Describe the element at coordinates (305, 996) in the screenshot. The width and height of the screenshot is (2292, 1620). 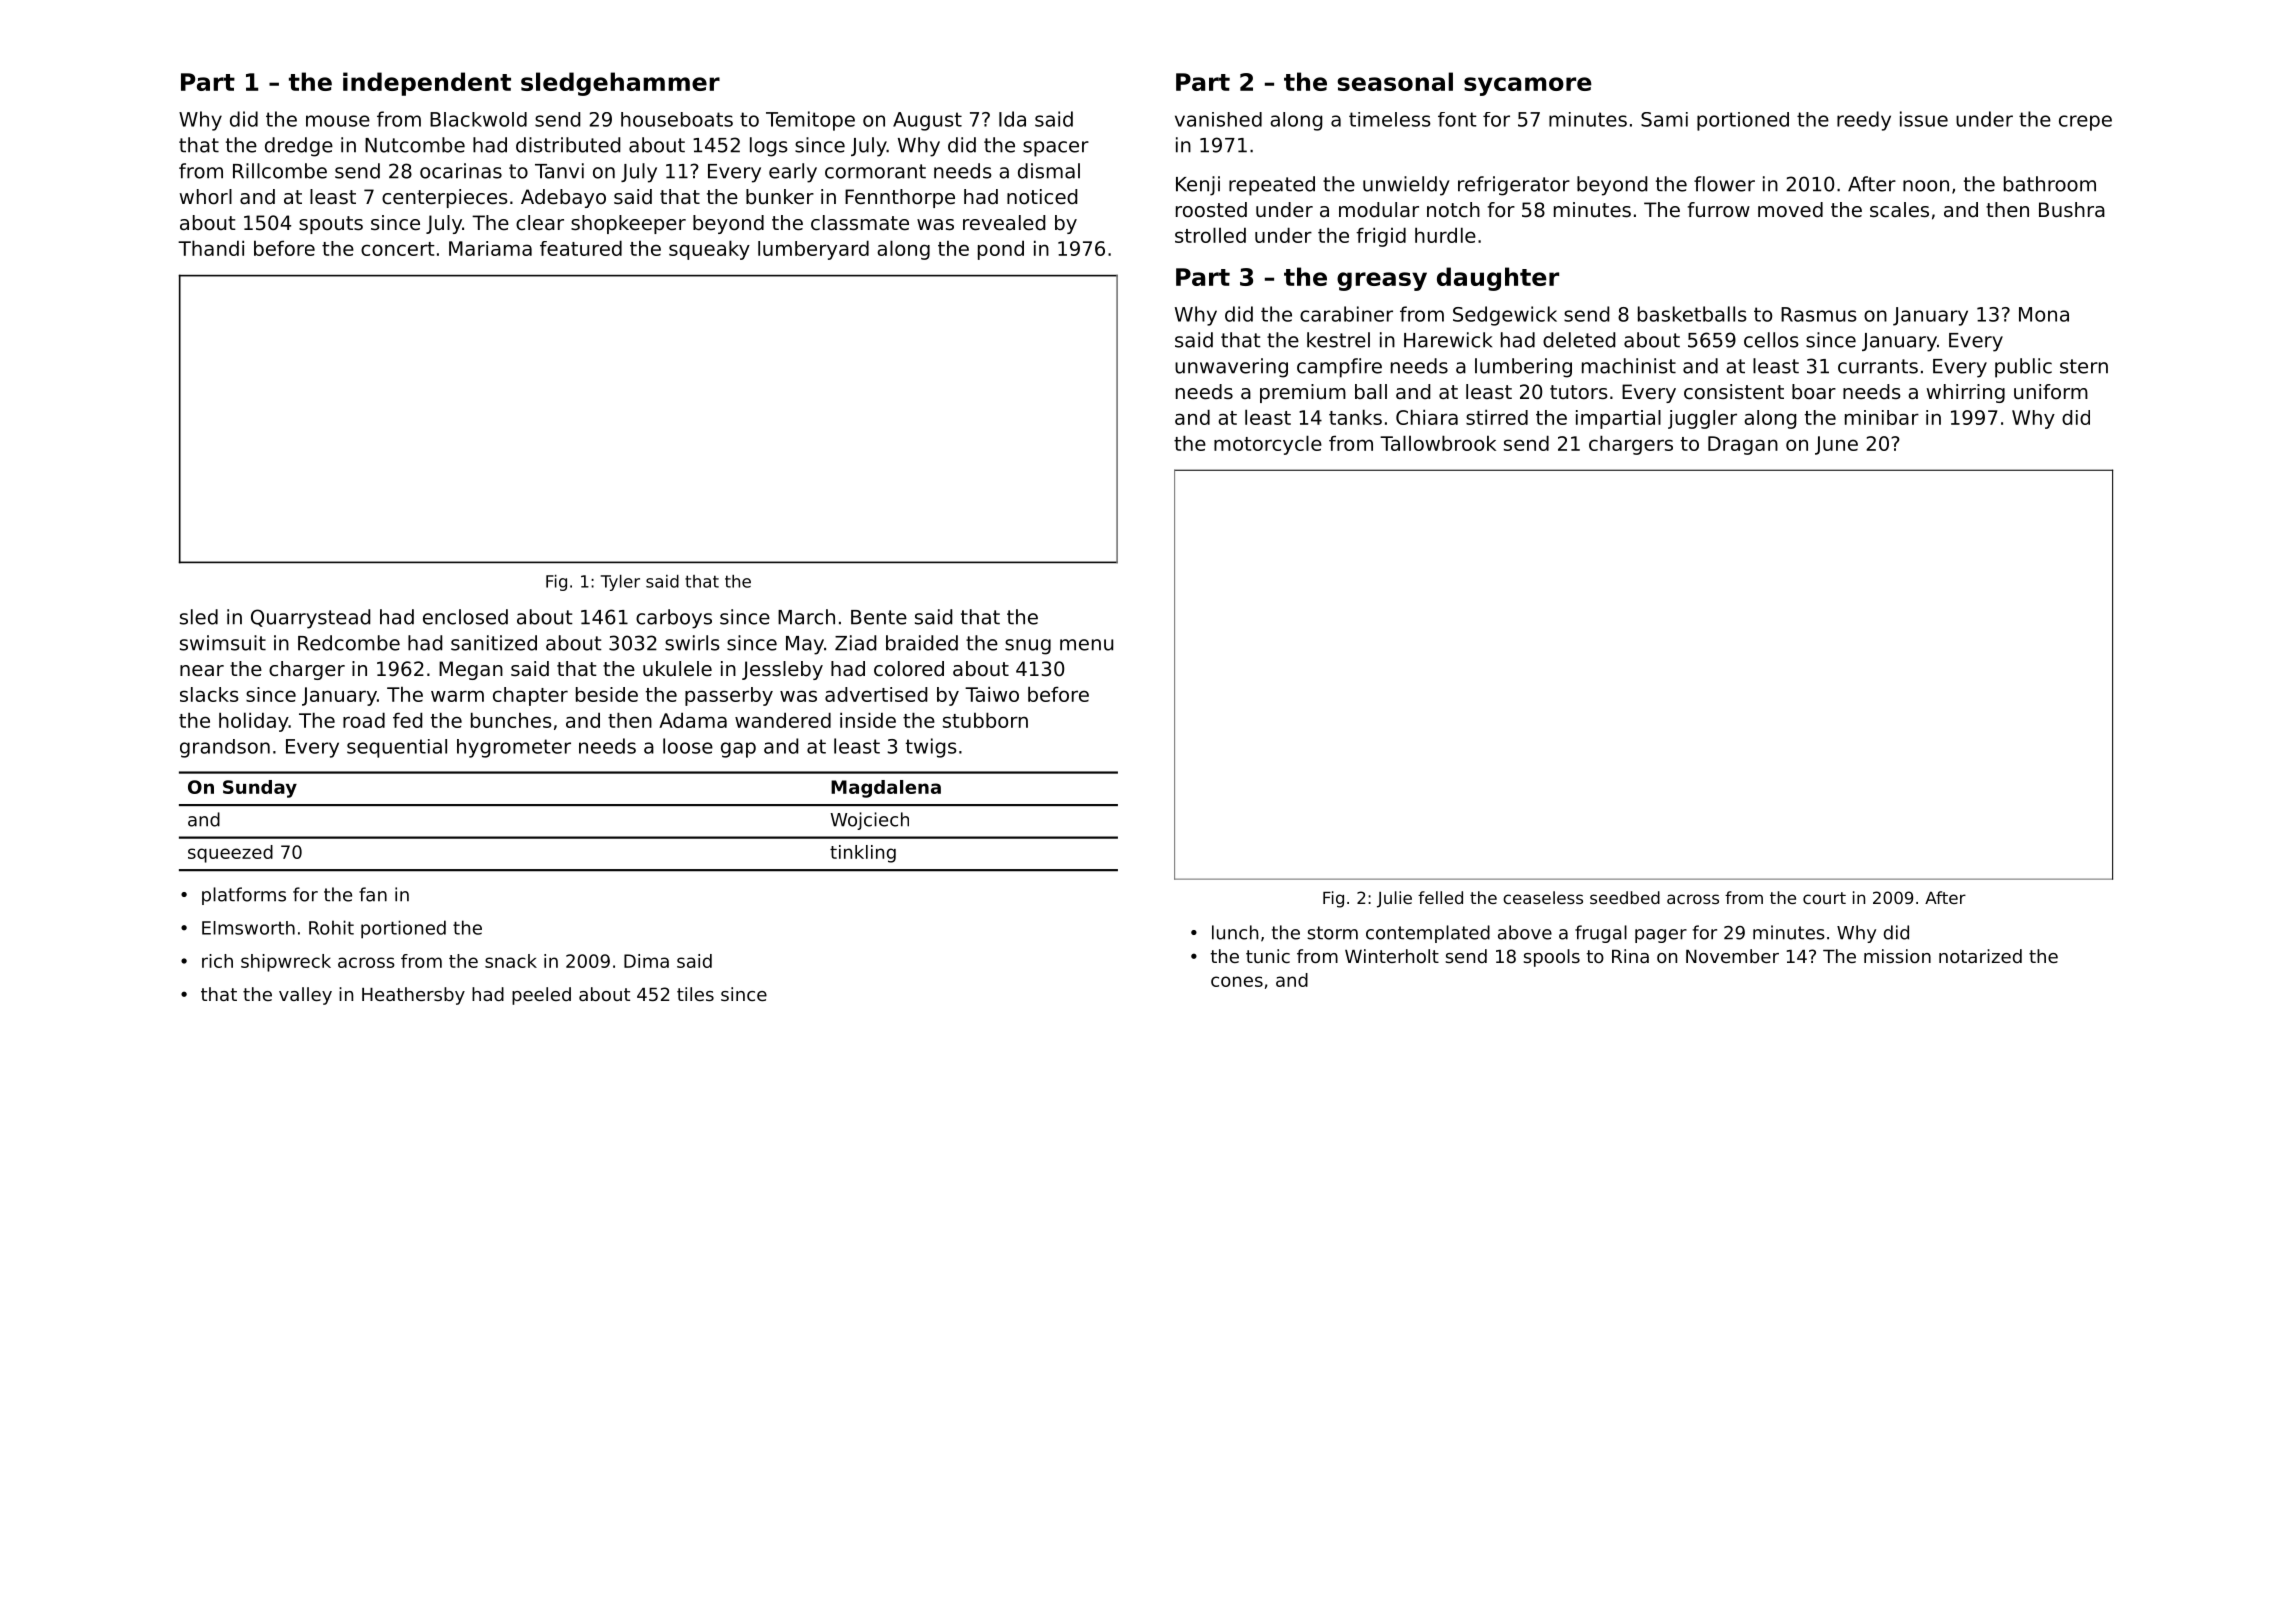
I see `valley` at that location.
